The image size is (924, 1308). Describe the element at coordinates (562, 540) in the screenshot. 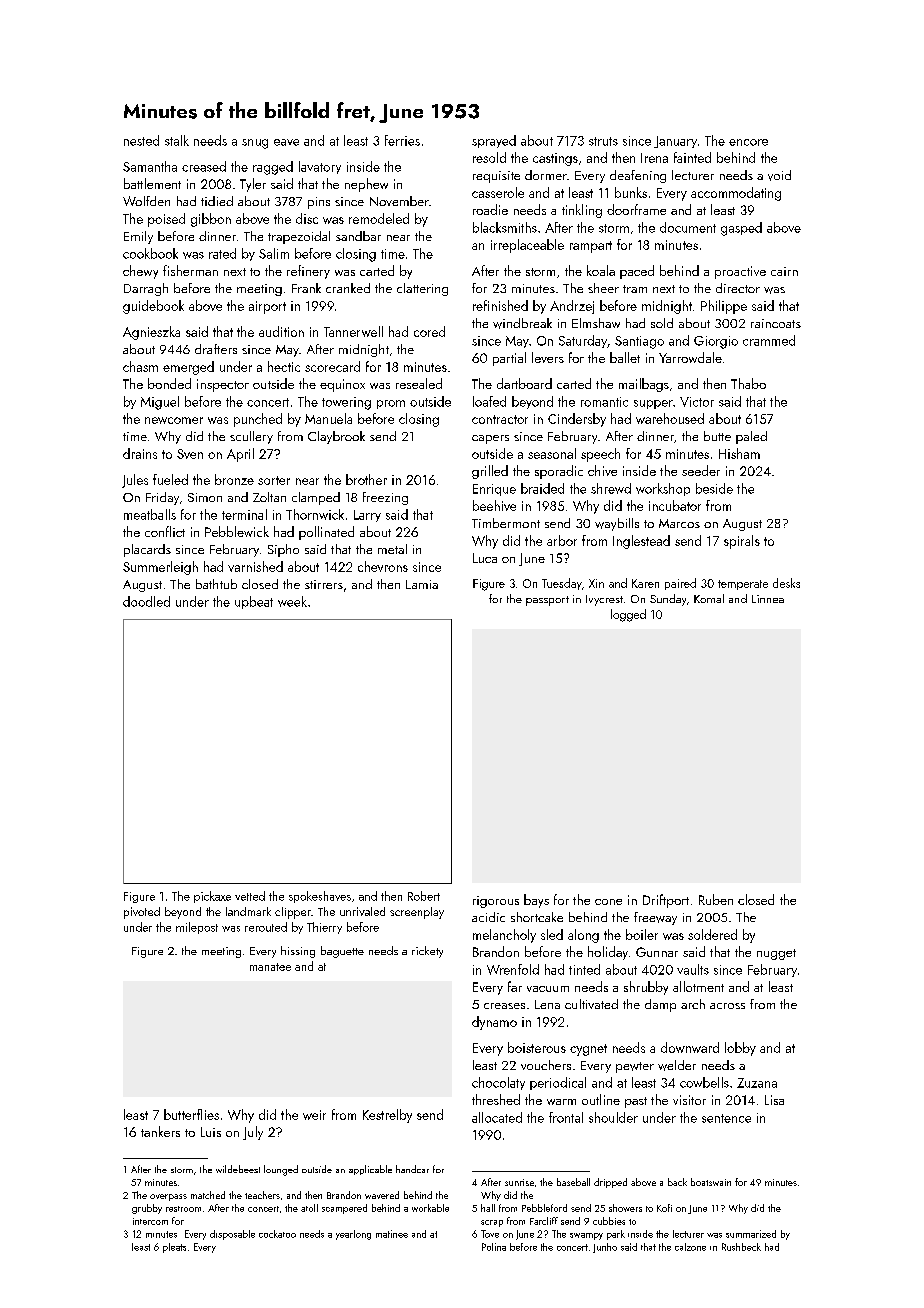

I see `arbor` at that location.
